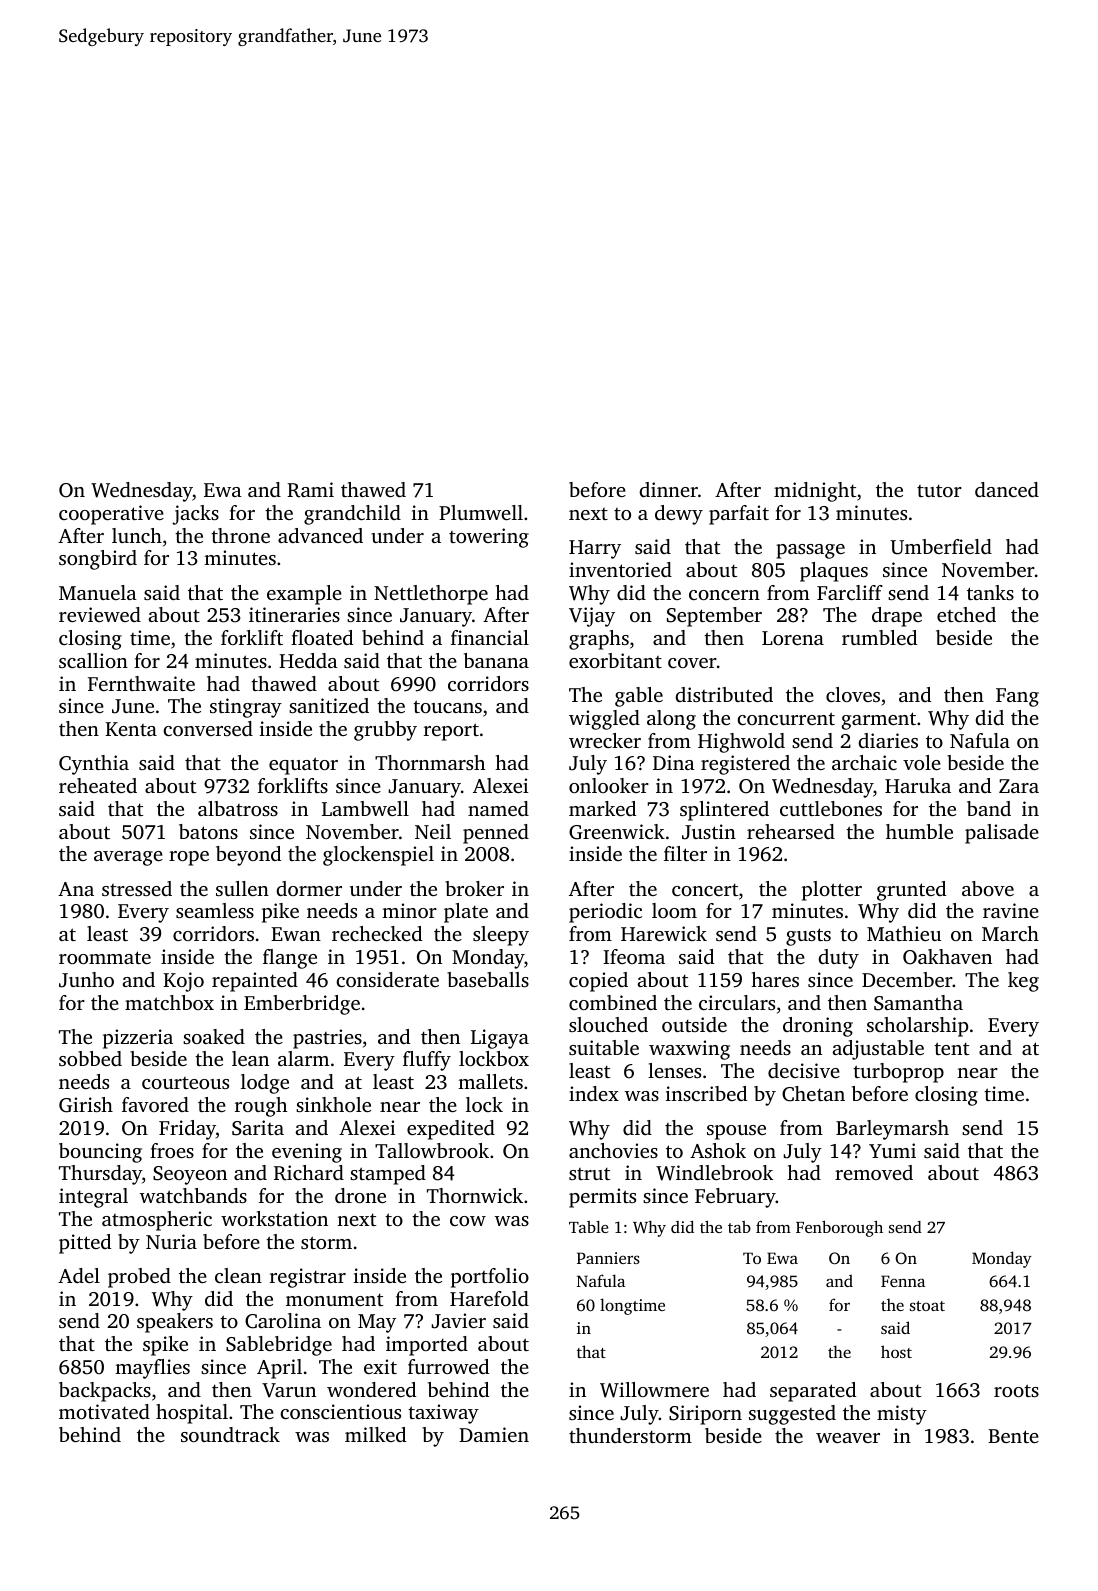 This page has width=1098, height=1591. Describe the element at coordinates (98, 785) in the page. I see `reheated` at that location.
